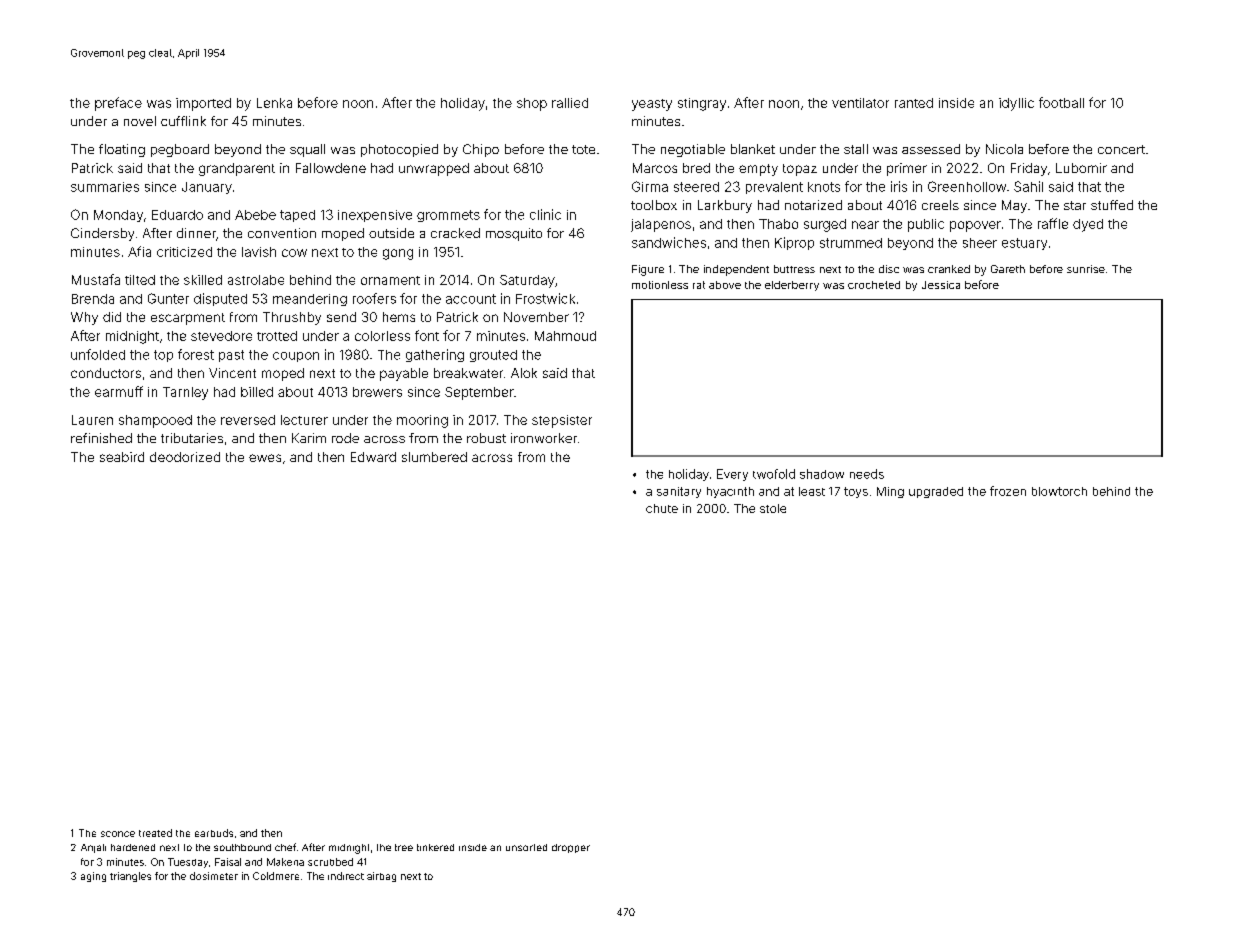  Describe the element at coordinates (867, 474) in the screenshot. I see `needs` at that location.
